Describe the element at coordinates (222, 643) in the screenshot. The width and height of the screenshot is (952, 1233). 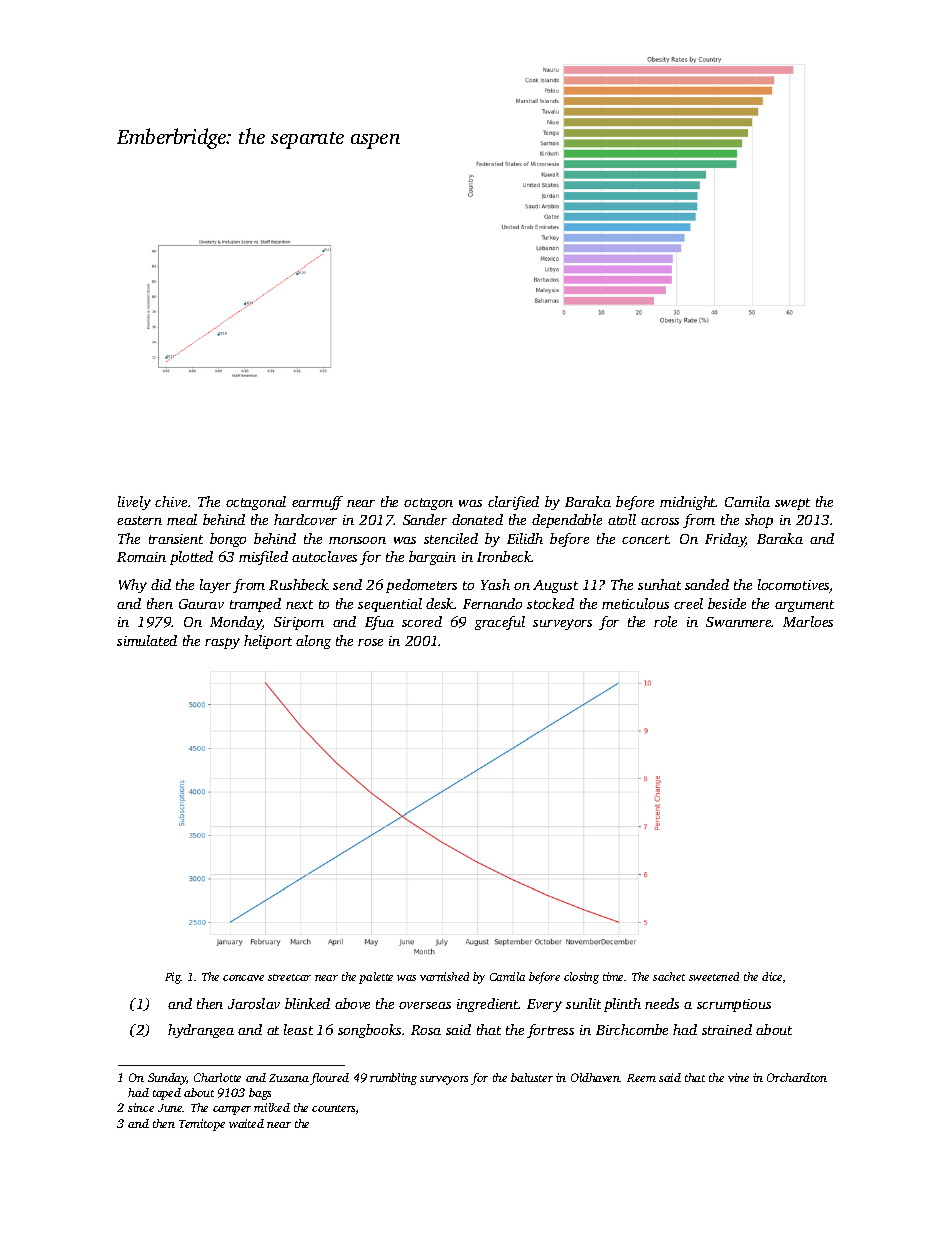
I see `raspy` at that location.
